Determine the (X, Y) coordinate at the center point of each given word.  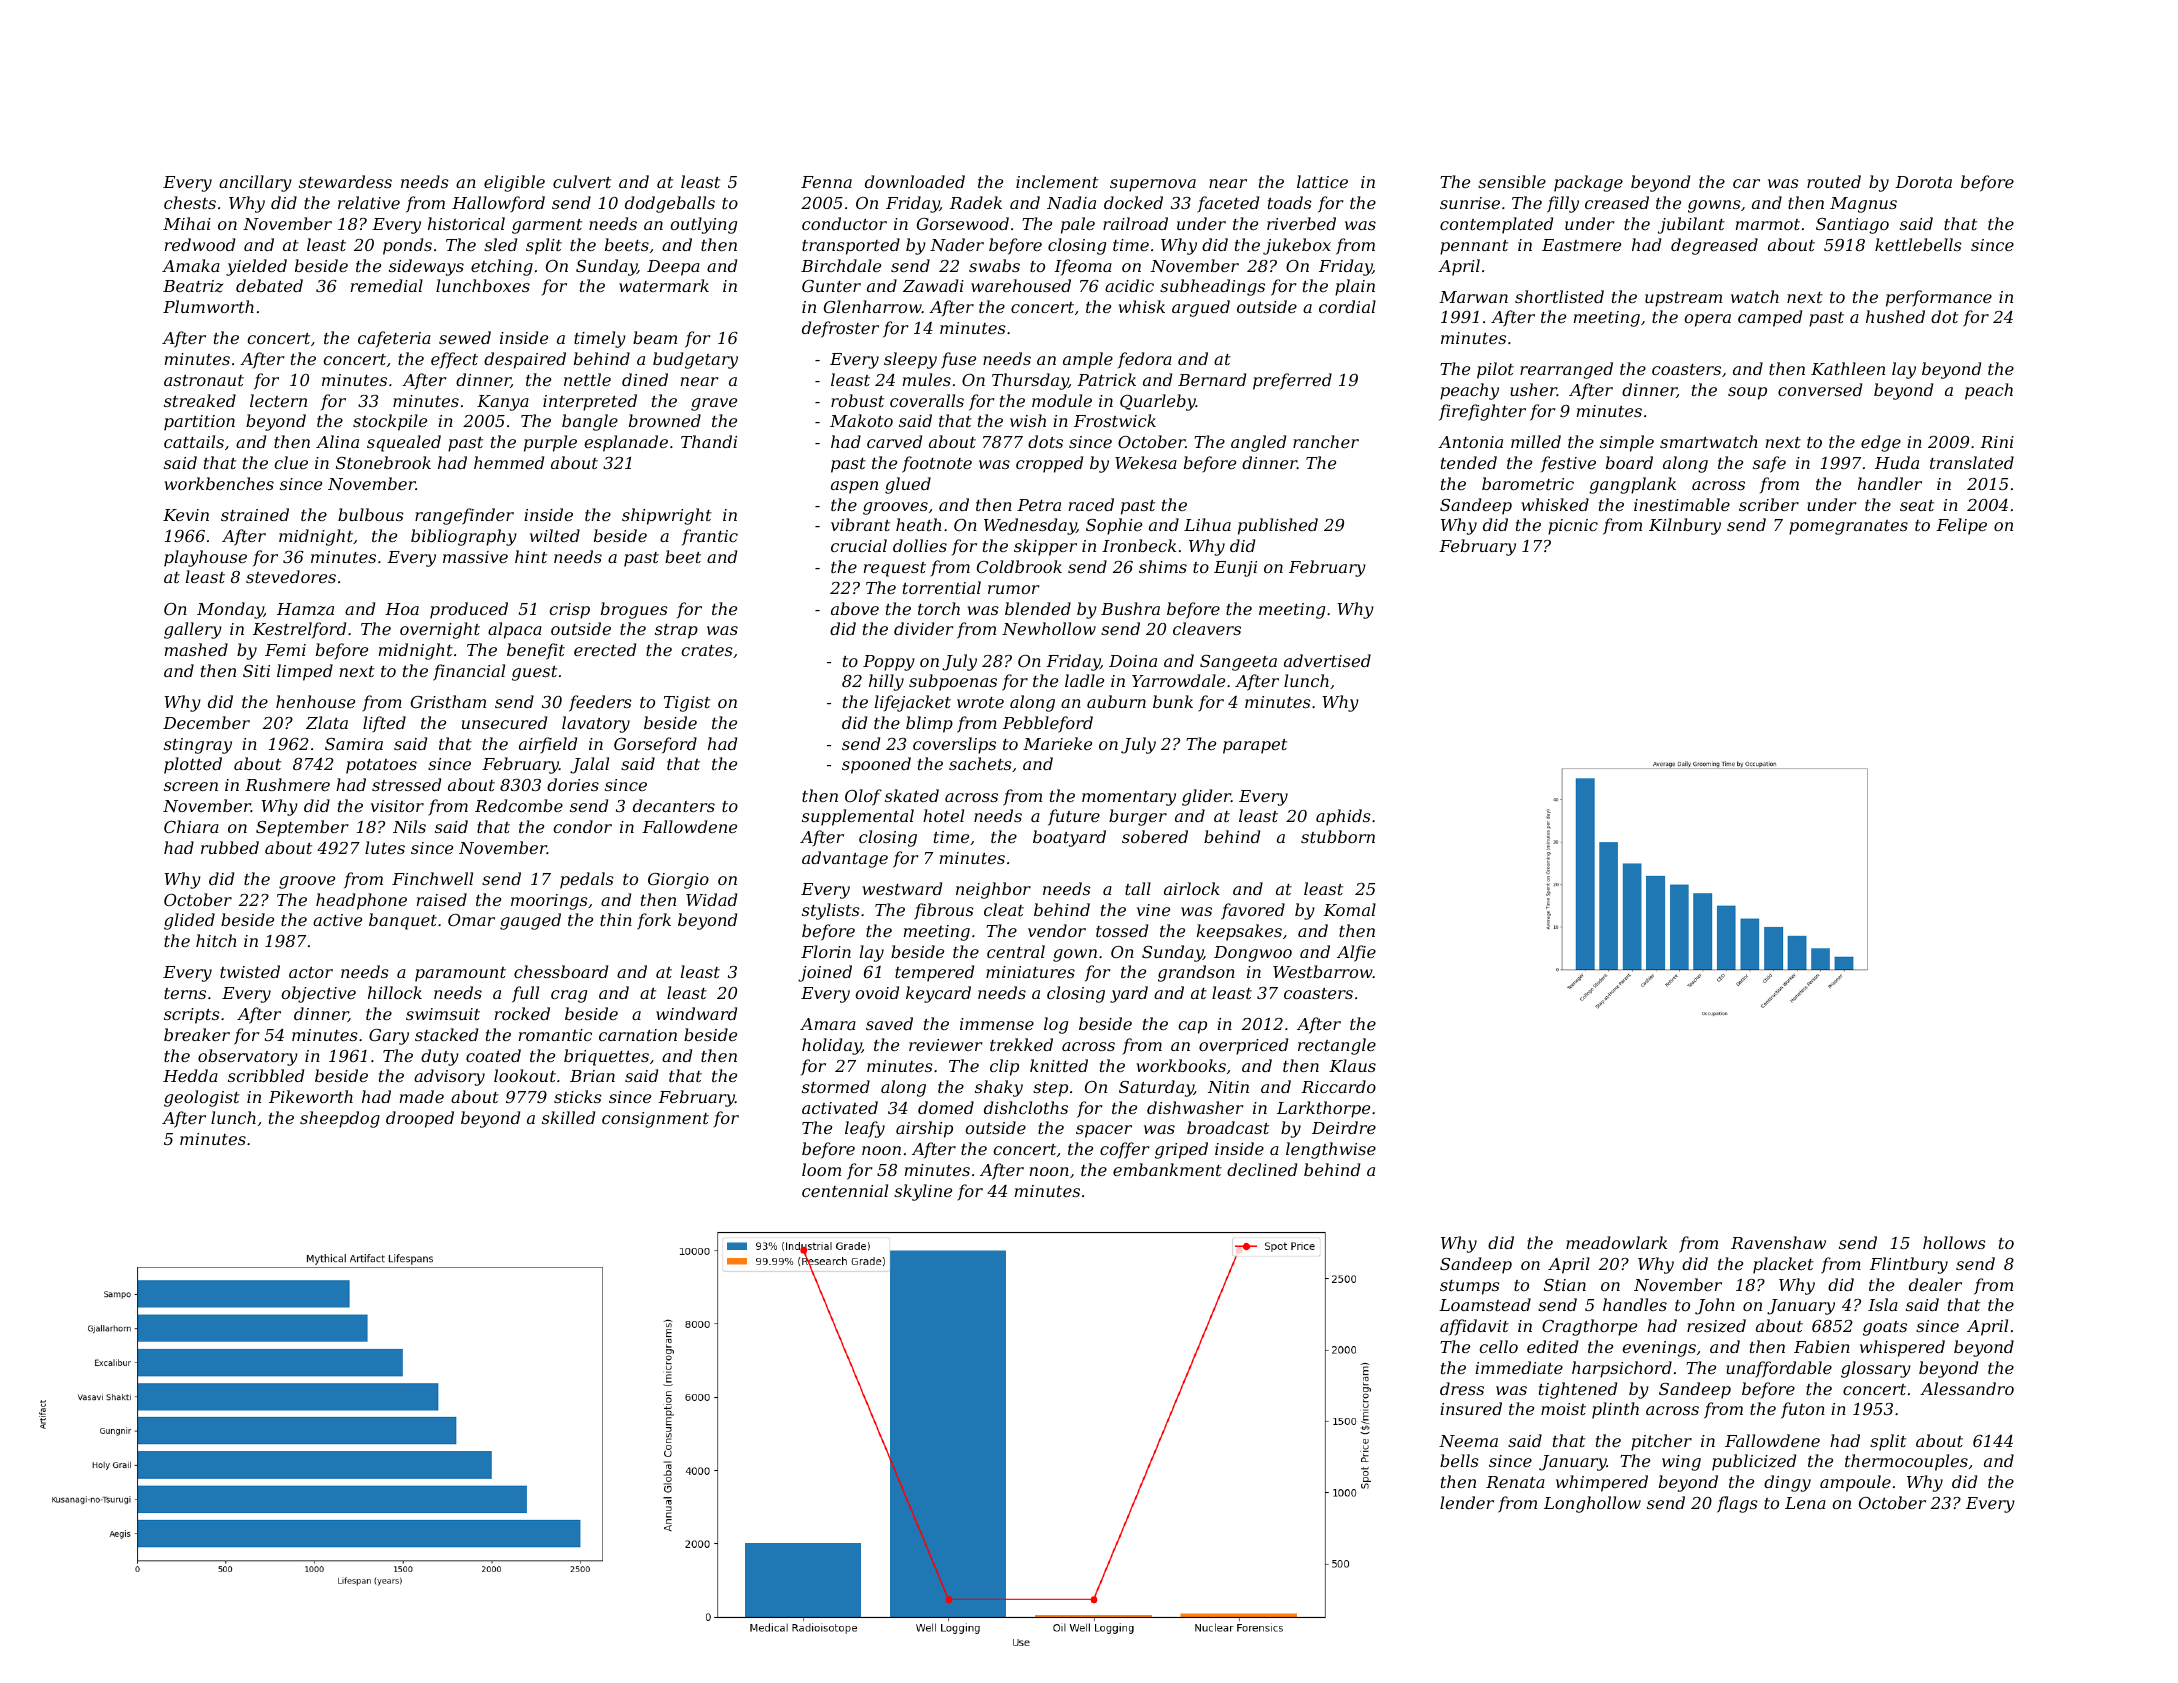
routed (1834, 181)
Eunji (1235, 569)
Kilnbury (1685, 526)
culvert (582, 181)
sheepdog (340, 1119)
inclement (1057, 181)
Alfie (1356, 953)
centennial (845, 1190)
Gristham (448, 701)
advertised (1327, 660)
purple (550, 443)
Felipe (1961, 526)
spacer (1104, 1131)
